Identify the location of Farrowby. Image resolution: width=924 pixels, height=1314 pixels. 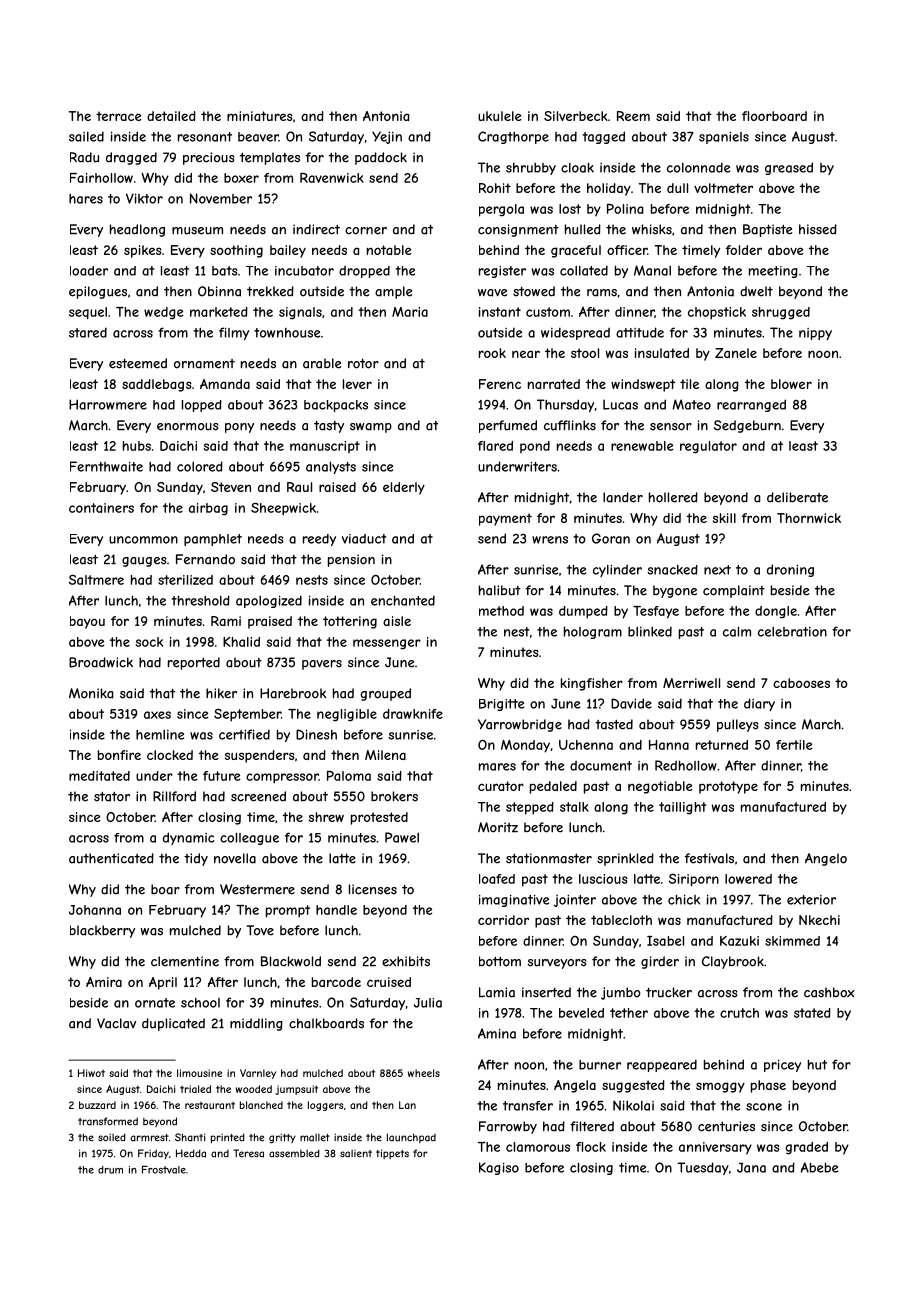
(508, 1127).
